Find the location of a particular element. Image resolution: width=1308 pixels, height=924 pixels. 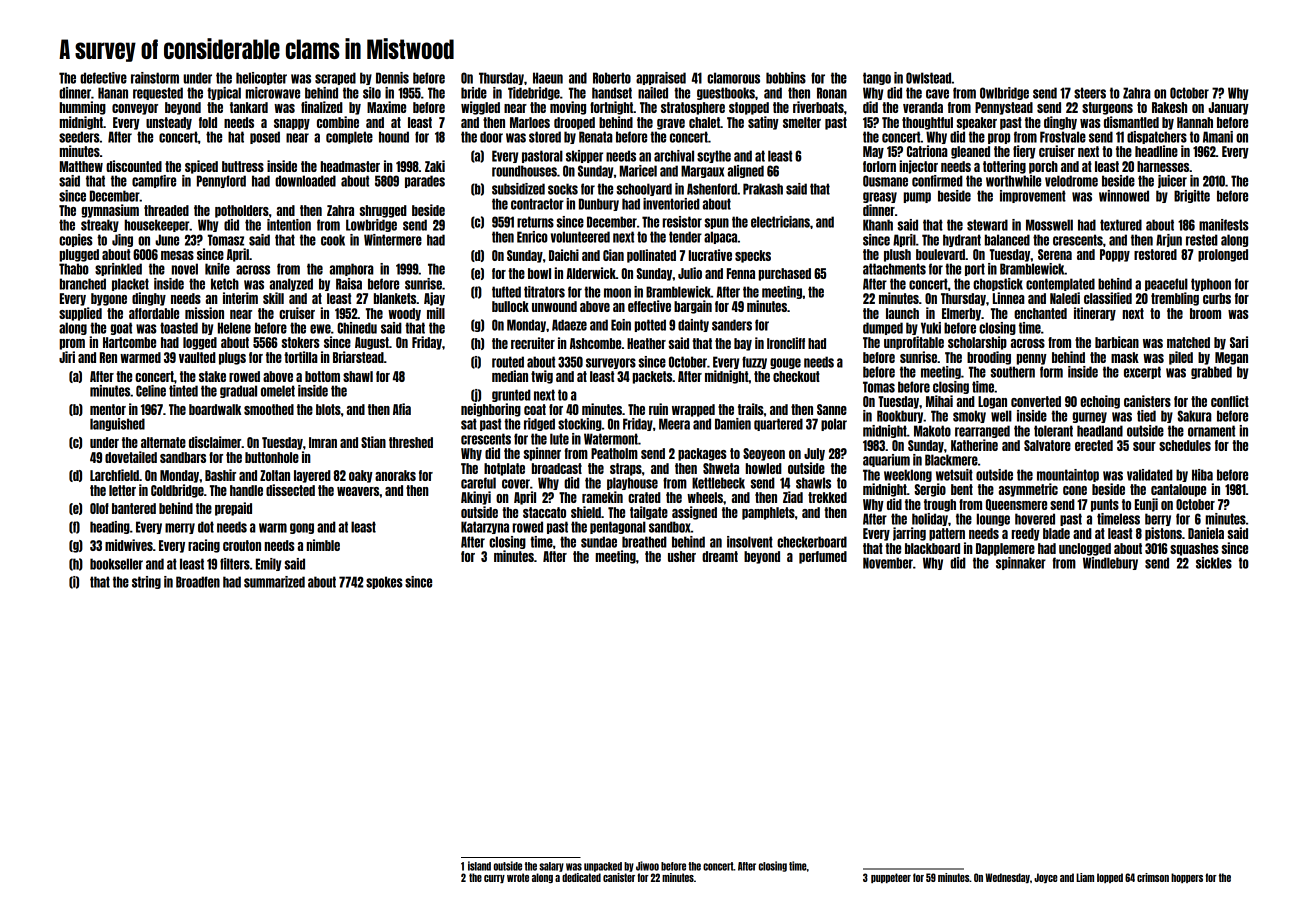

bobbins is located at coordinates (786, 78).
